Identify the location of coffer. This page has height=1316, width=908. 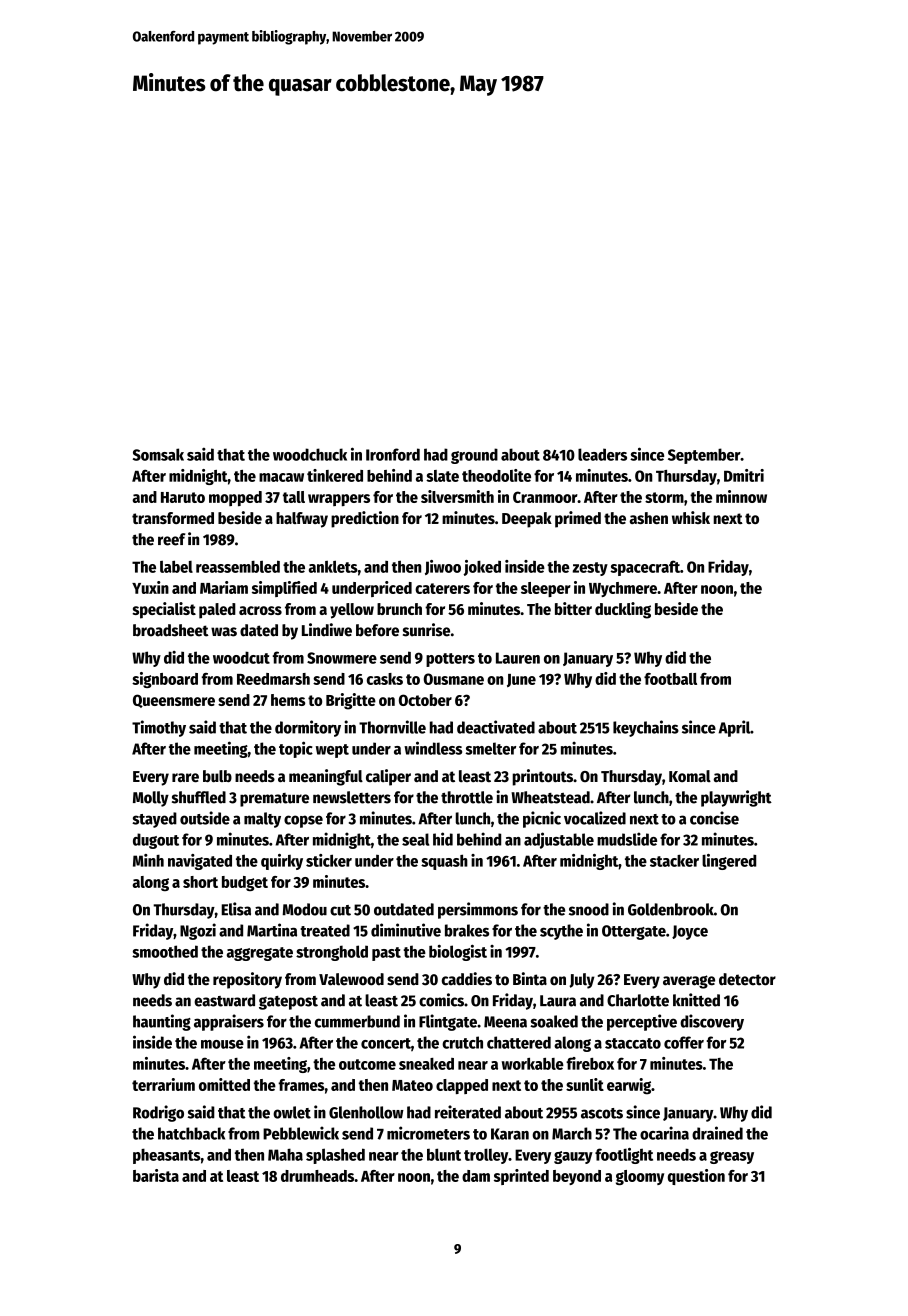
(684, 1042).
